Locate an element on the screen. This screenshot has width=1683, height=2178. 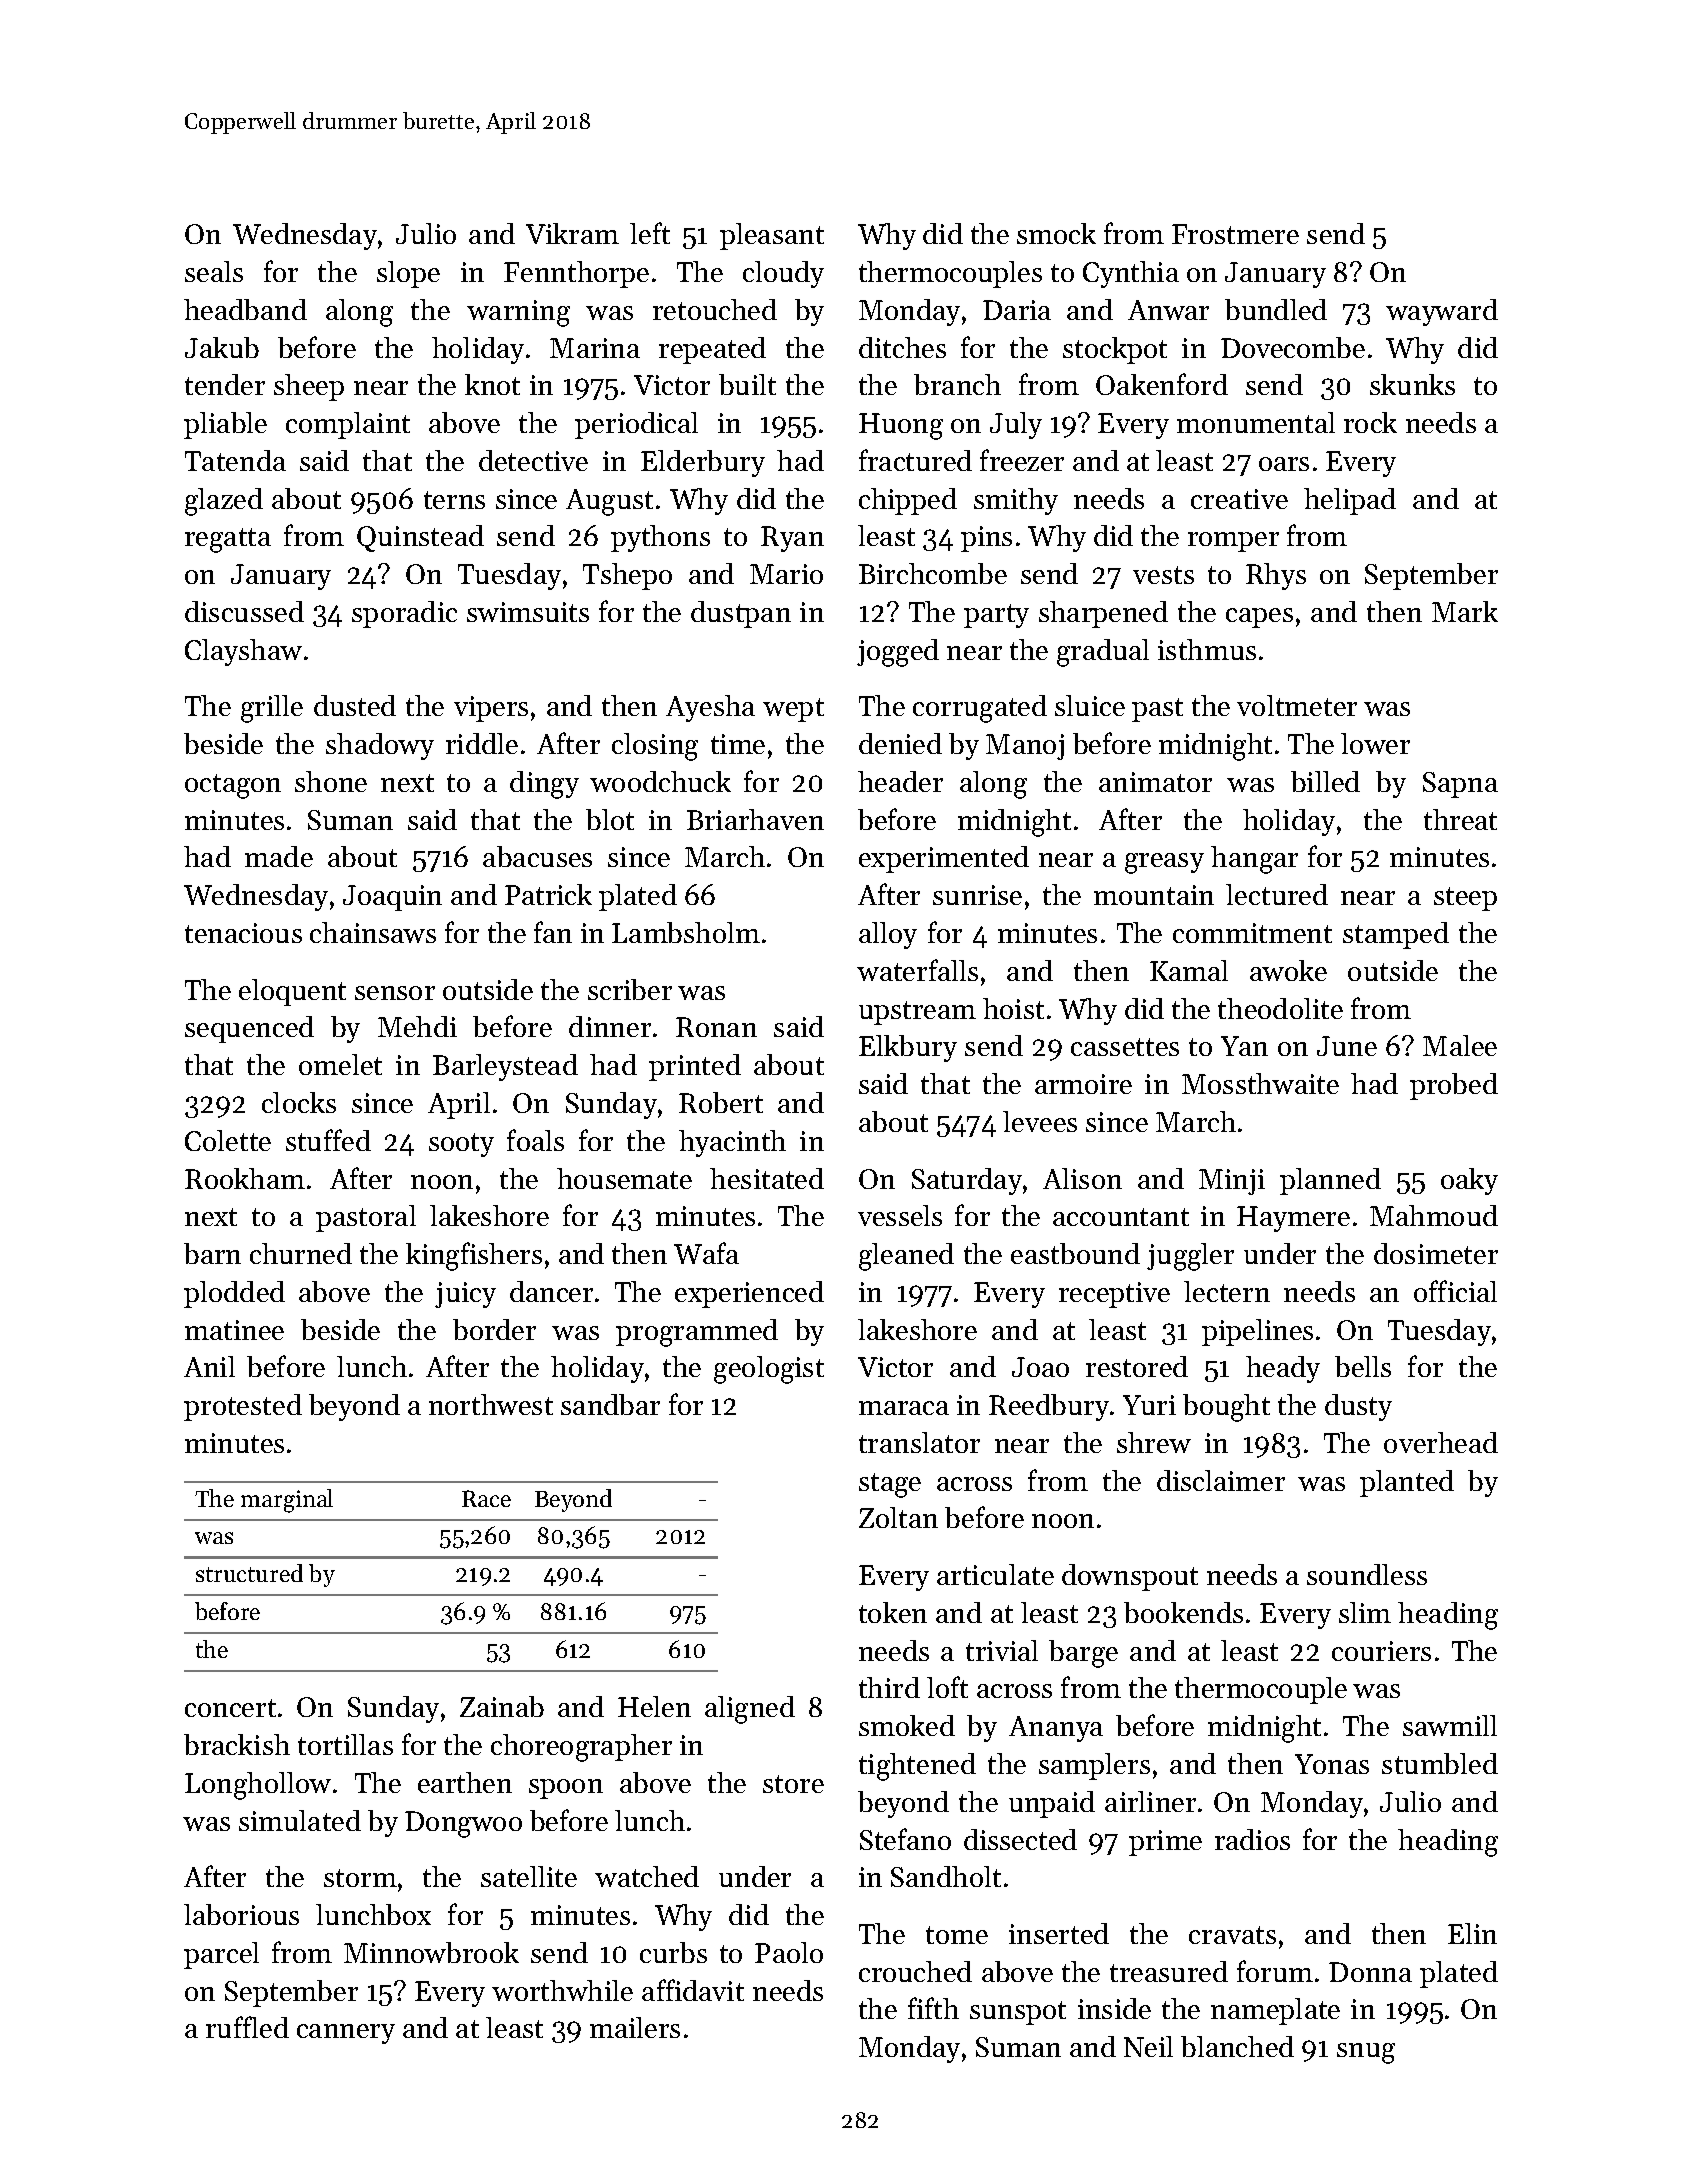
vests is located at coordinates (1163, 575).
